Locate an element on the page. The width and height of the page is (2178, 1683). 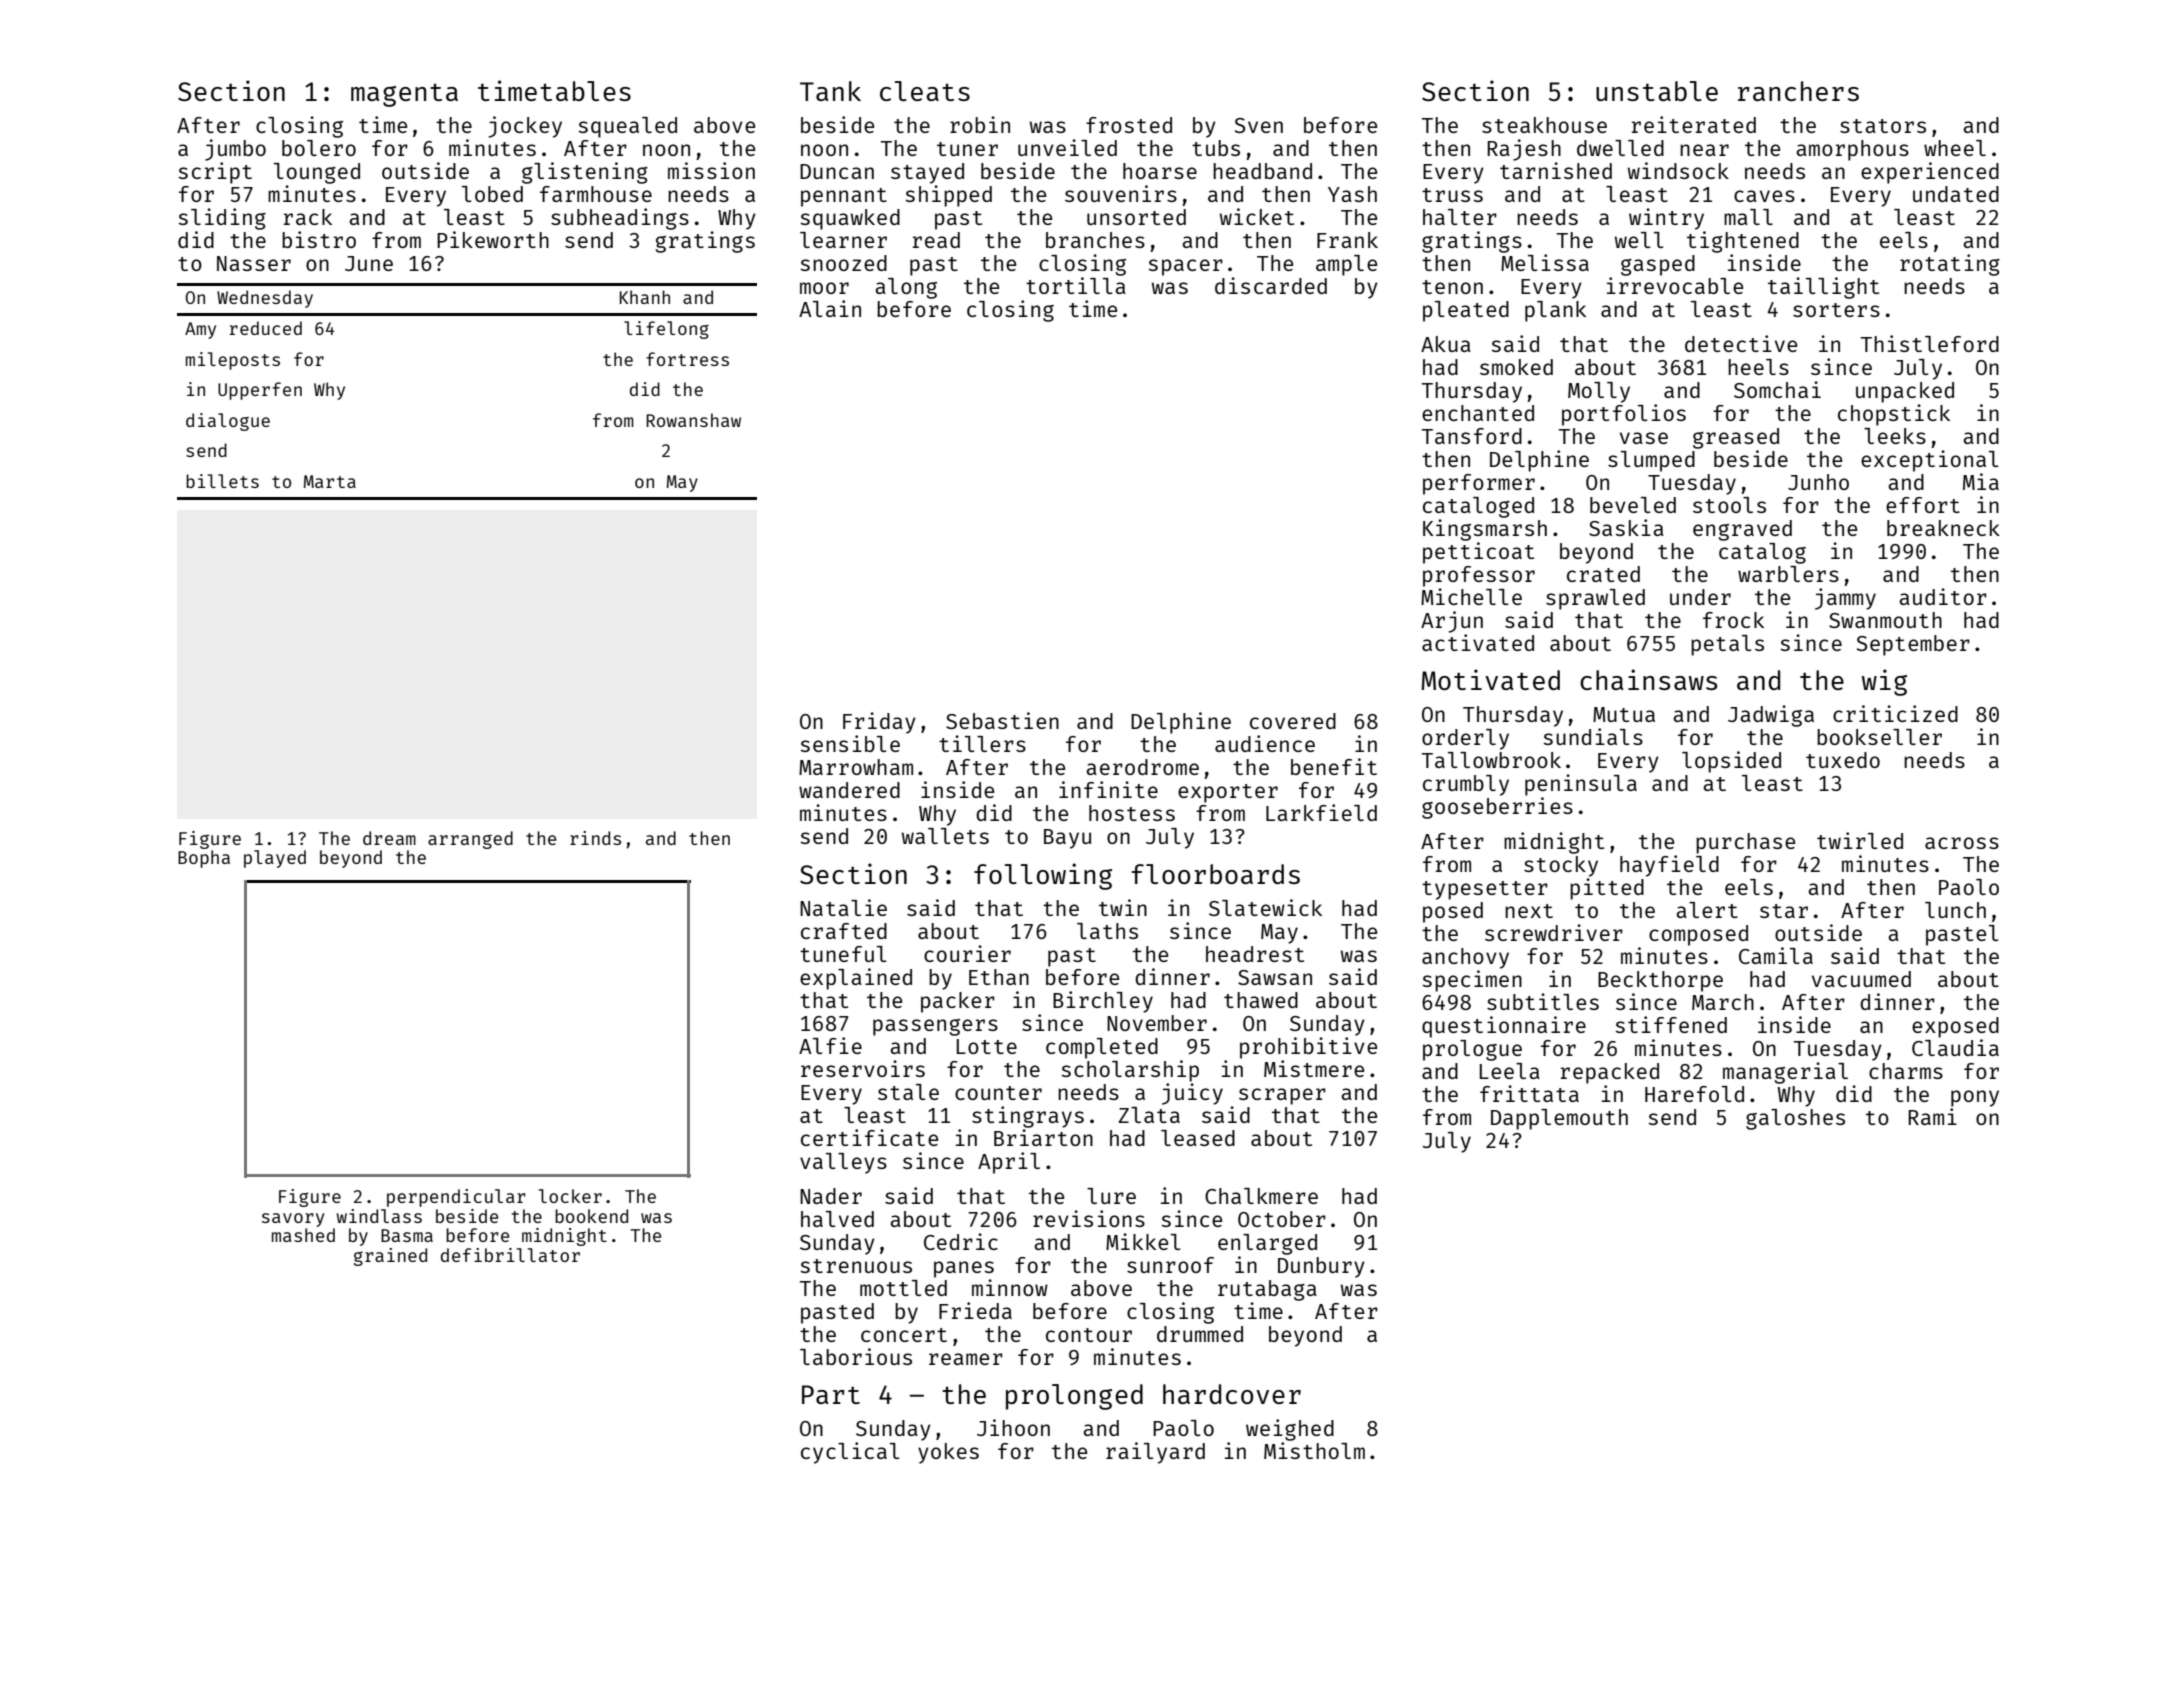
Part is located at coordinates (831, 1394).
